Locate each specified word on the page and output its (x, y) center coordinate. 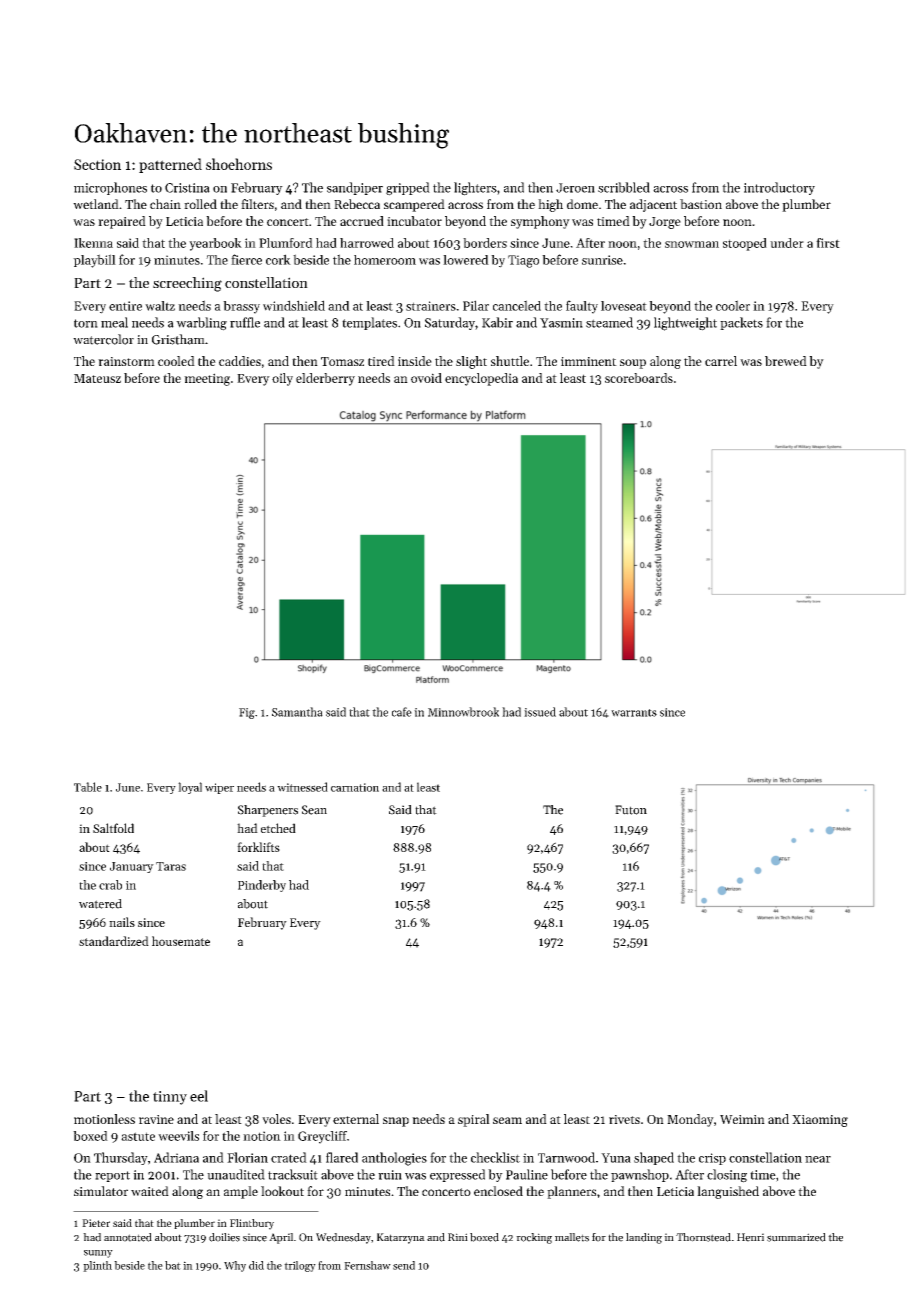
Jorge (665, 223)
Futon (631, 810)
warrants (634, 713)
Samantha (297, 712)
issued (540, 712)
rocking (534, 1238)
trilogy (300, 1266)
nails (122, 922)
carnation (355, 787)
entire (125, 306)
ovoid (426, 378)
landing (644, 1238)
